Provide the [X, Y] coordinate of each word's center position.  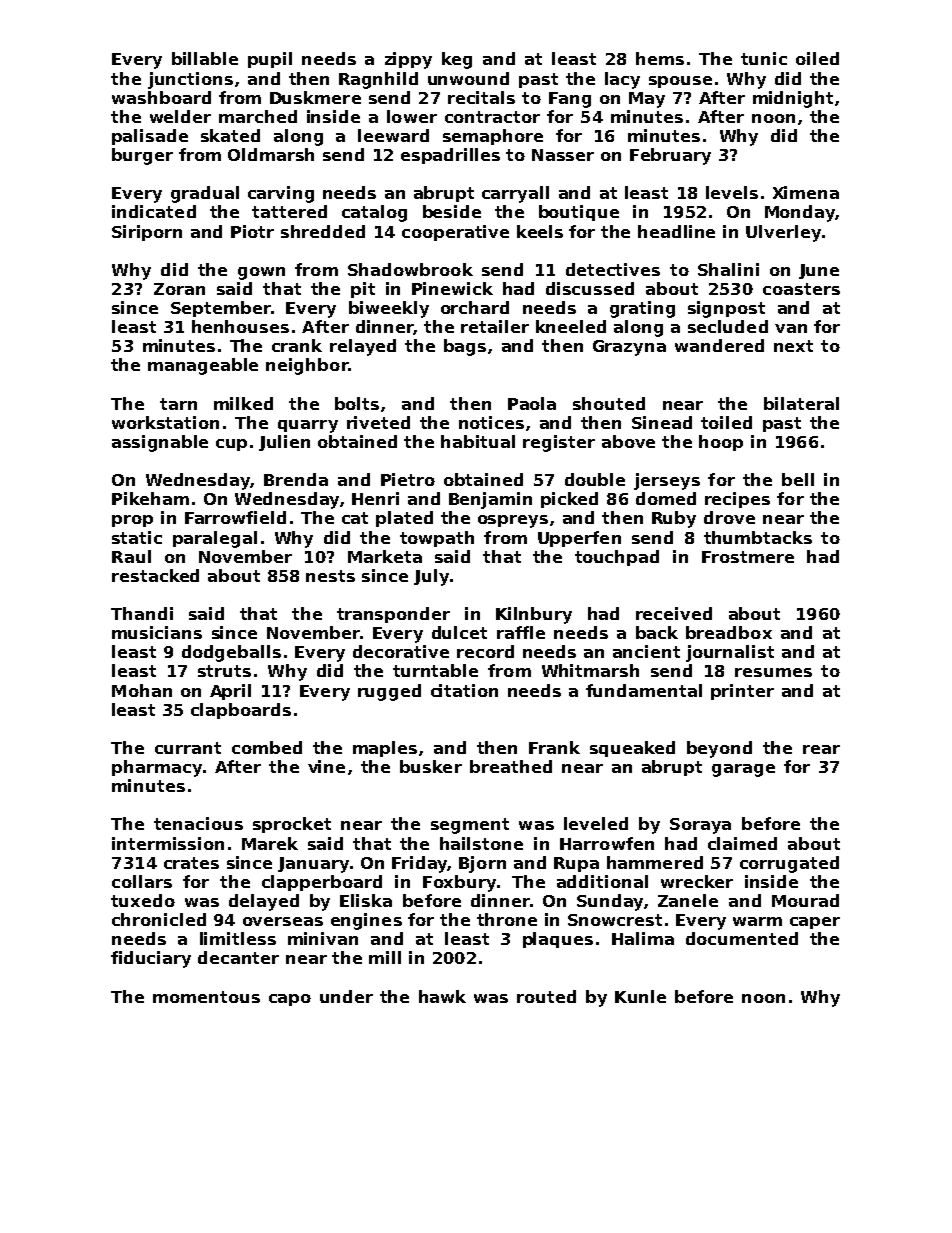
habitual [478, 441]
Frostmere [748, 557]
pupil [270, 60]
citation [464, 690]
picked [569, 500]
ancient [646, 651]
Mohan [142, 690]
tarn [178, 404]
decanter [238, 957]
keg [457, 60]
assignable [160, 443]
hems [660, 58]
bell [798, 479]
